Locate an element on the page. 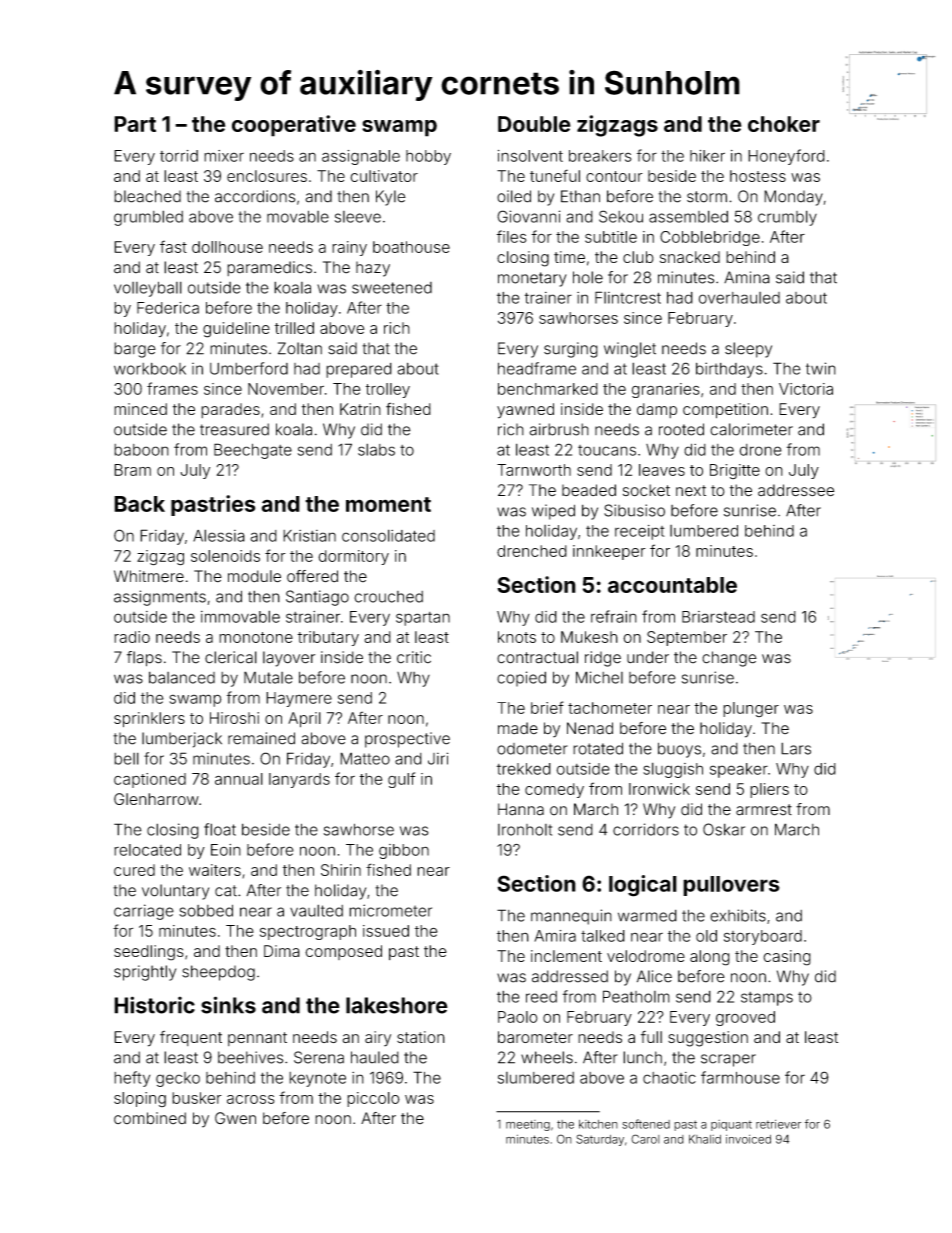 The height and width of the document is (1233, 952). next is located at coordinates (691, 490).
